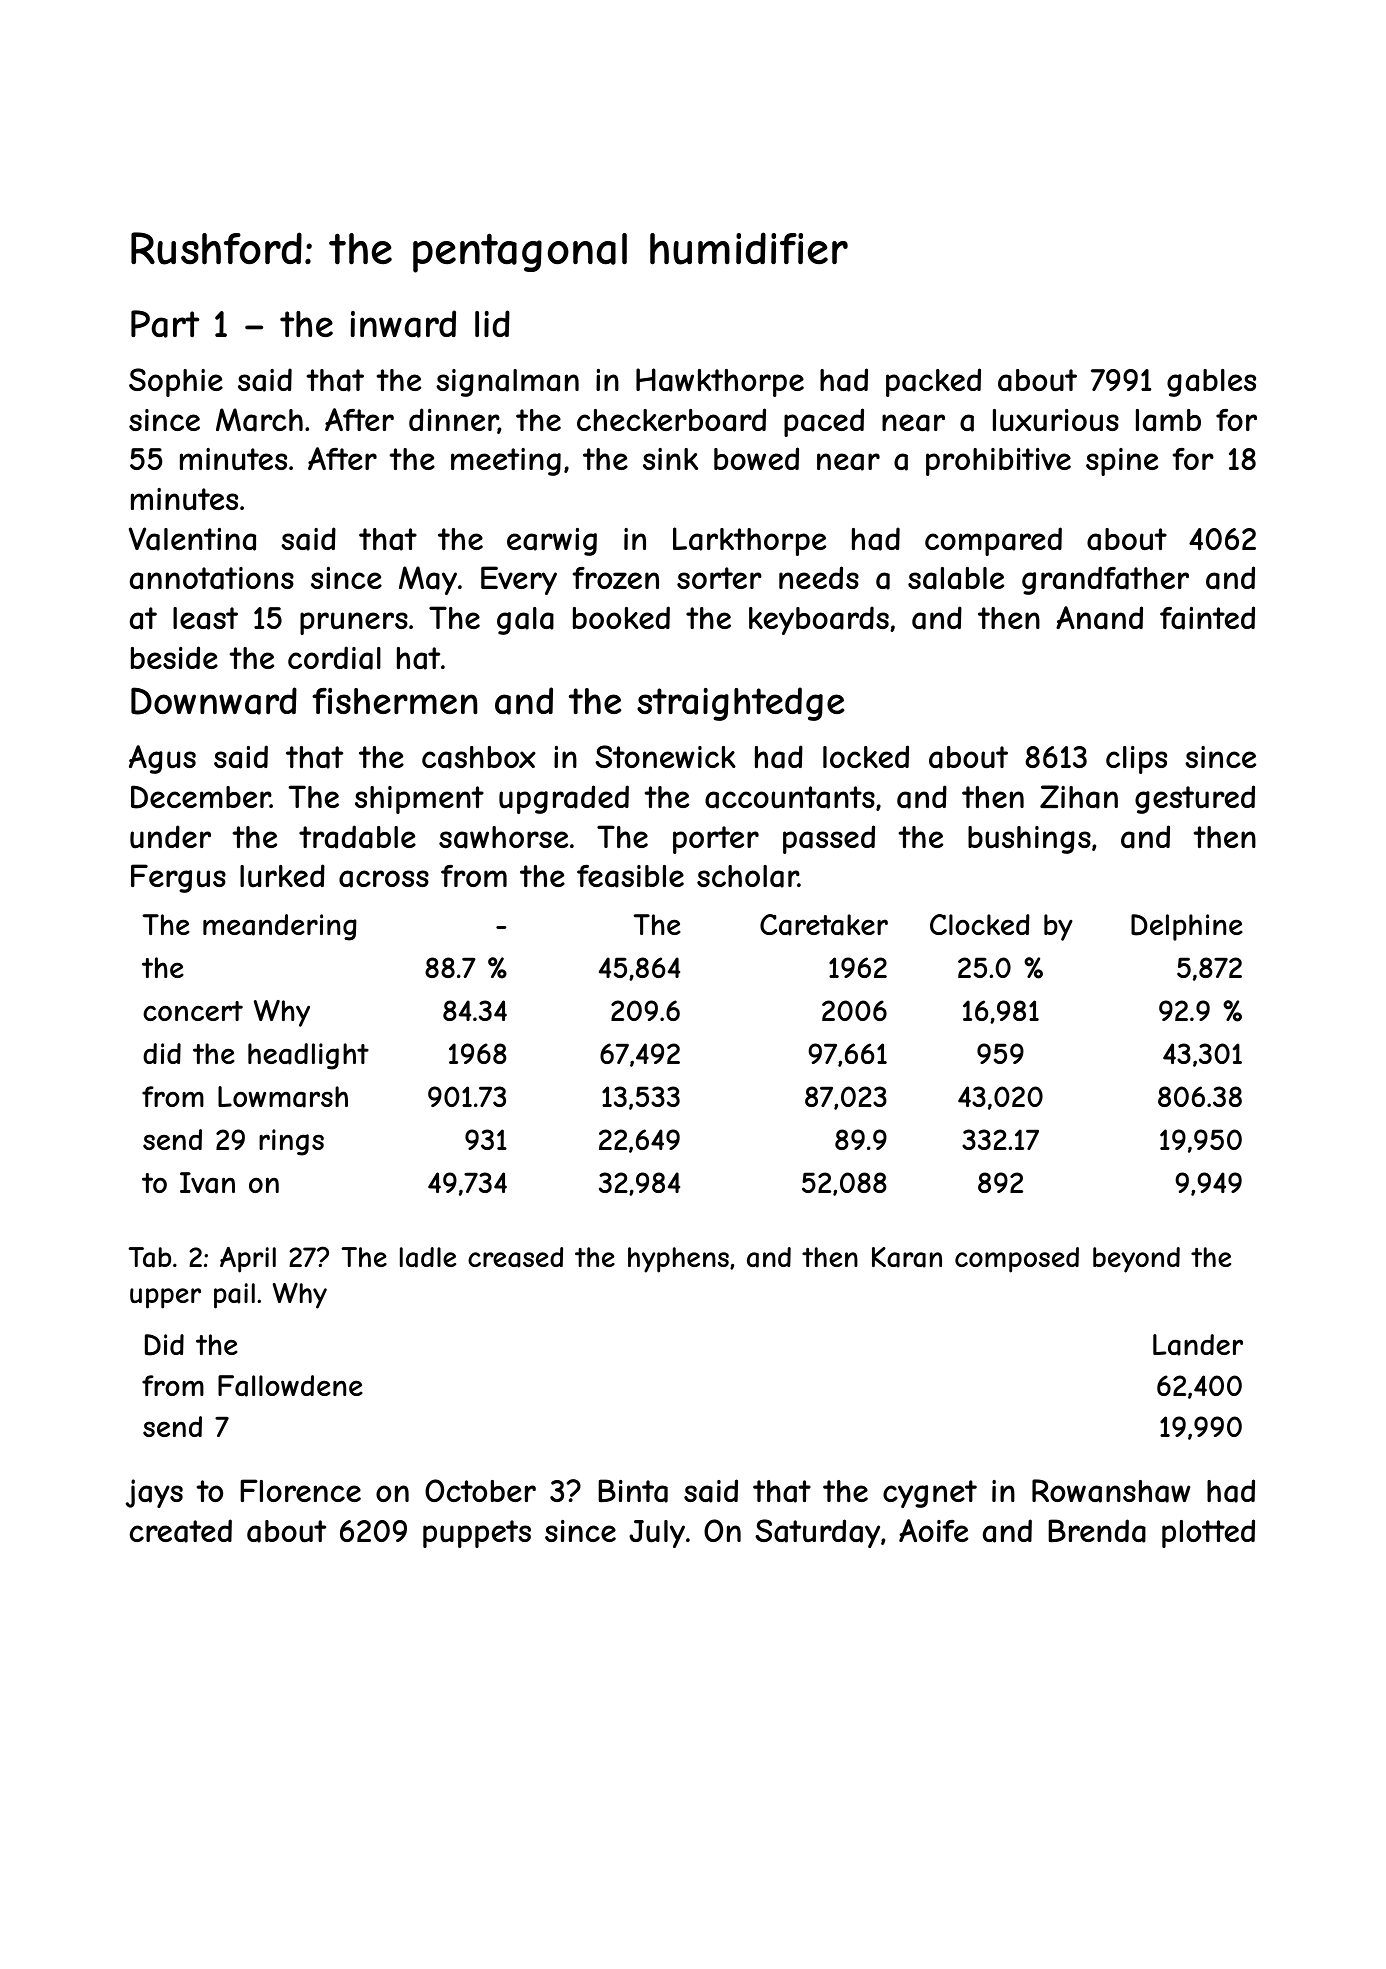 The image size is (1386, 1969). Describe the element at coordinates (747, 876) in the screenshot. I see `scholar` at that location.
